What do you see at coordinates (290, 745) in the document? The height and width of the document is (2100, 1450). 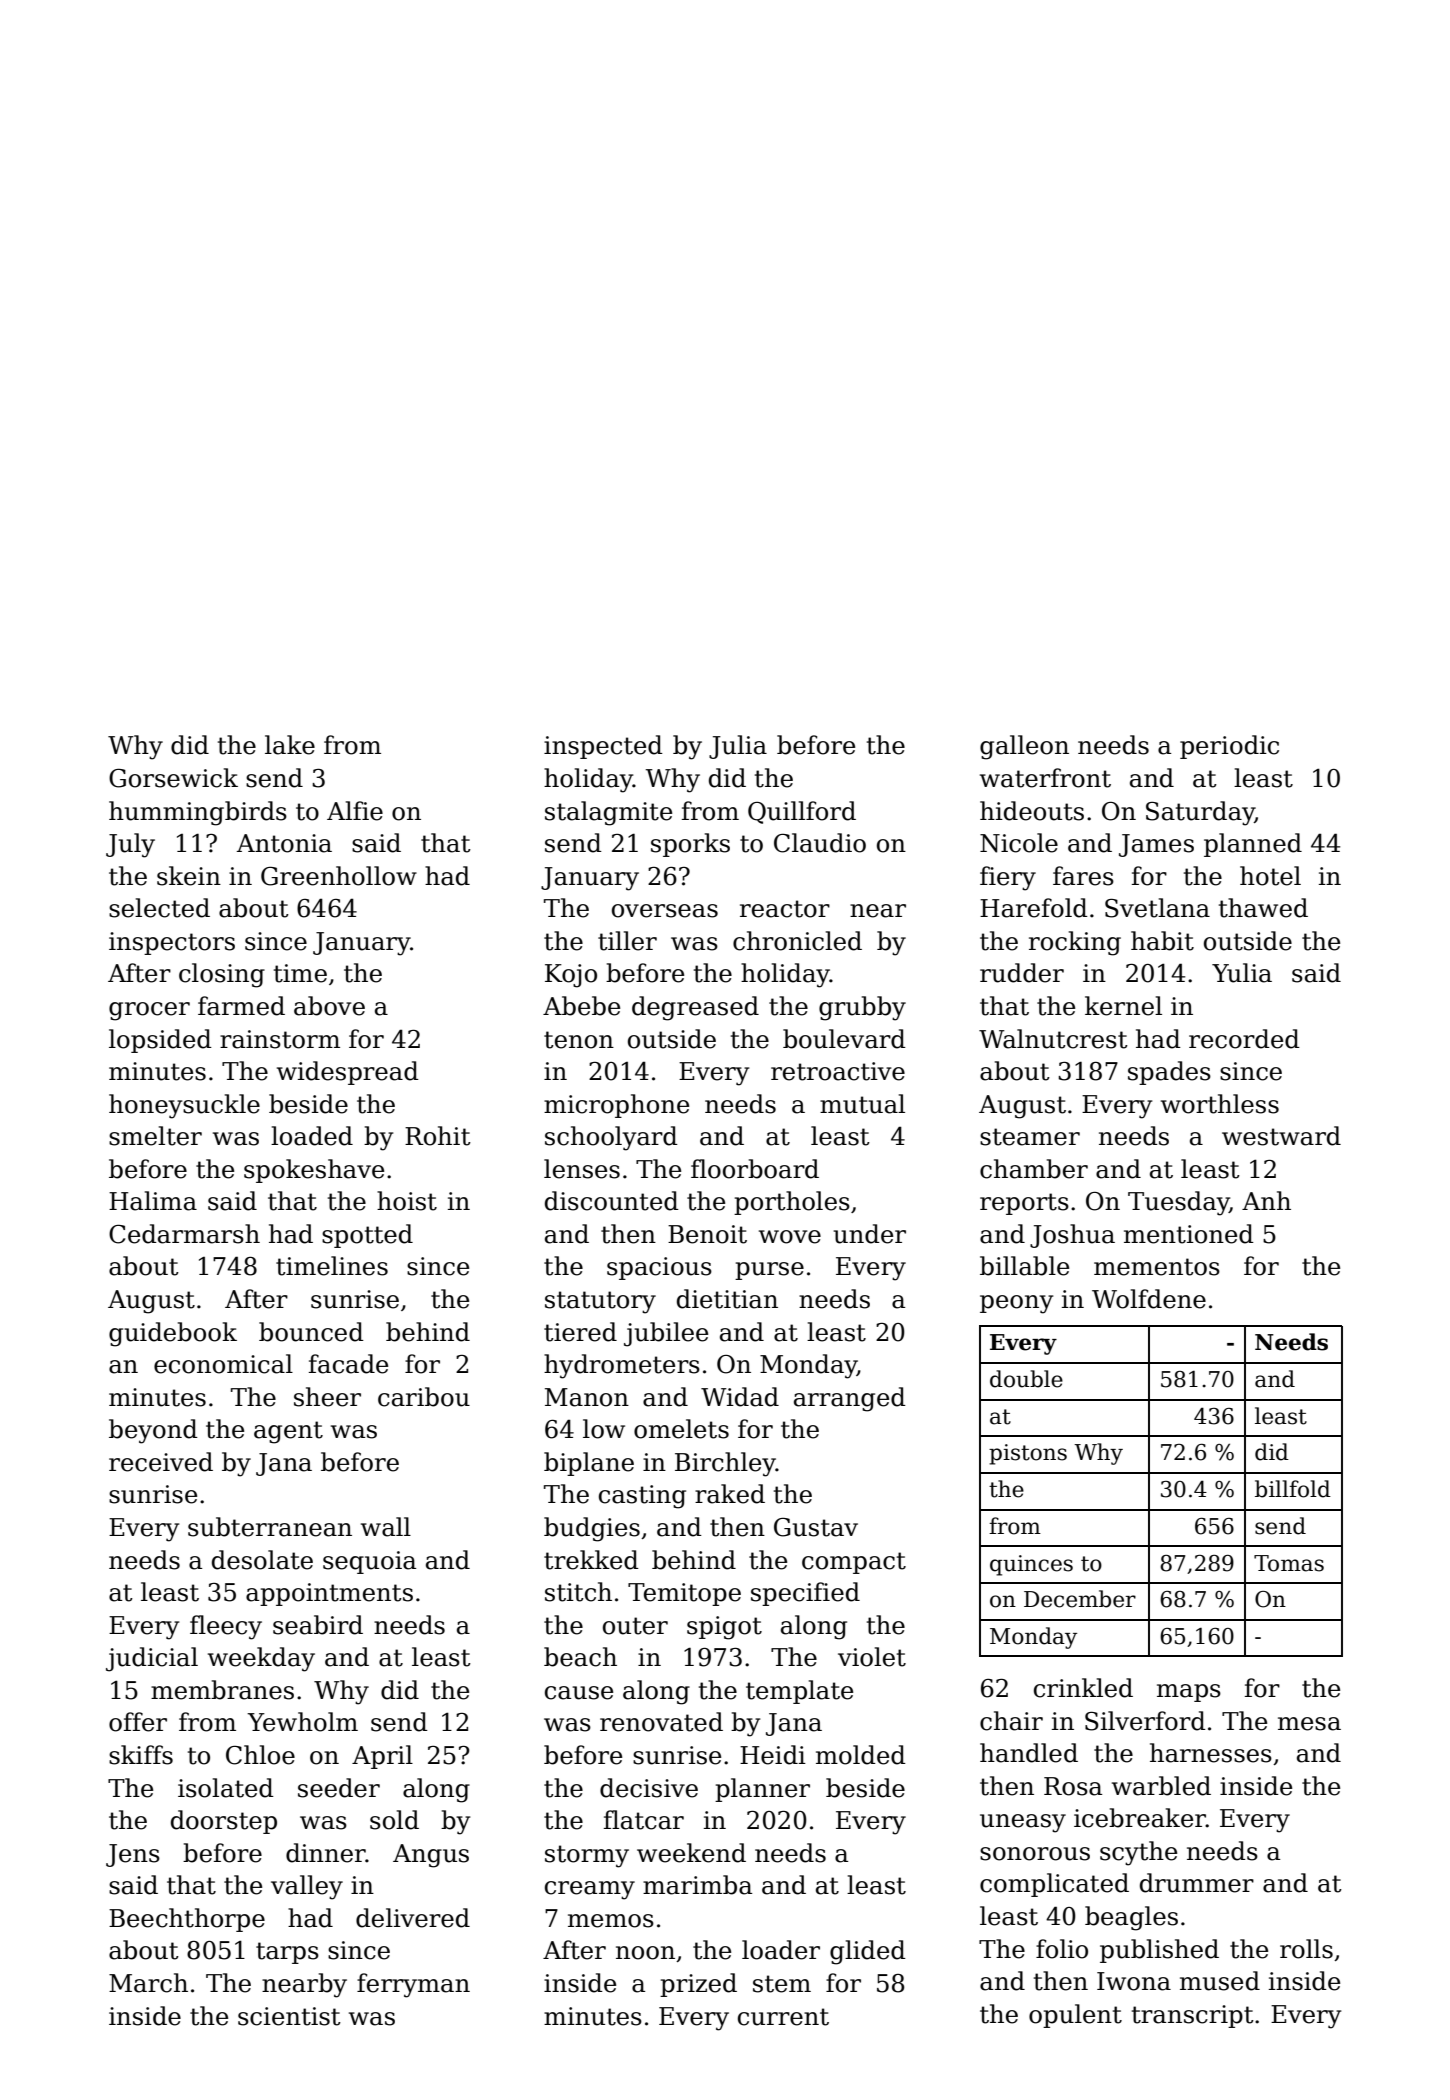 I see `lake` at bounding box center [290, 745].
